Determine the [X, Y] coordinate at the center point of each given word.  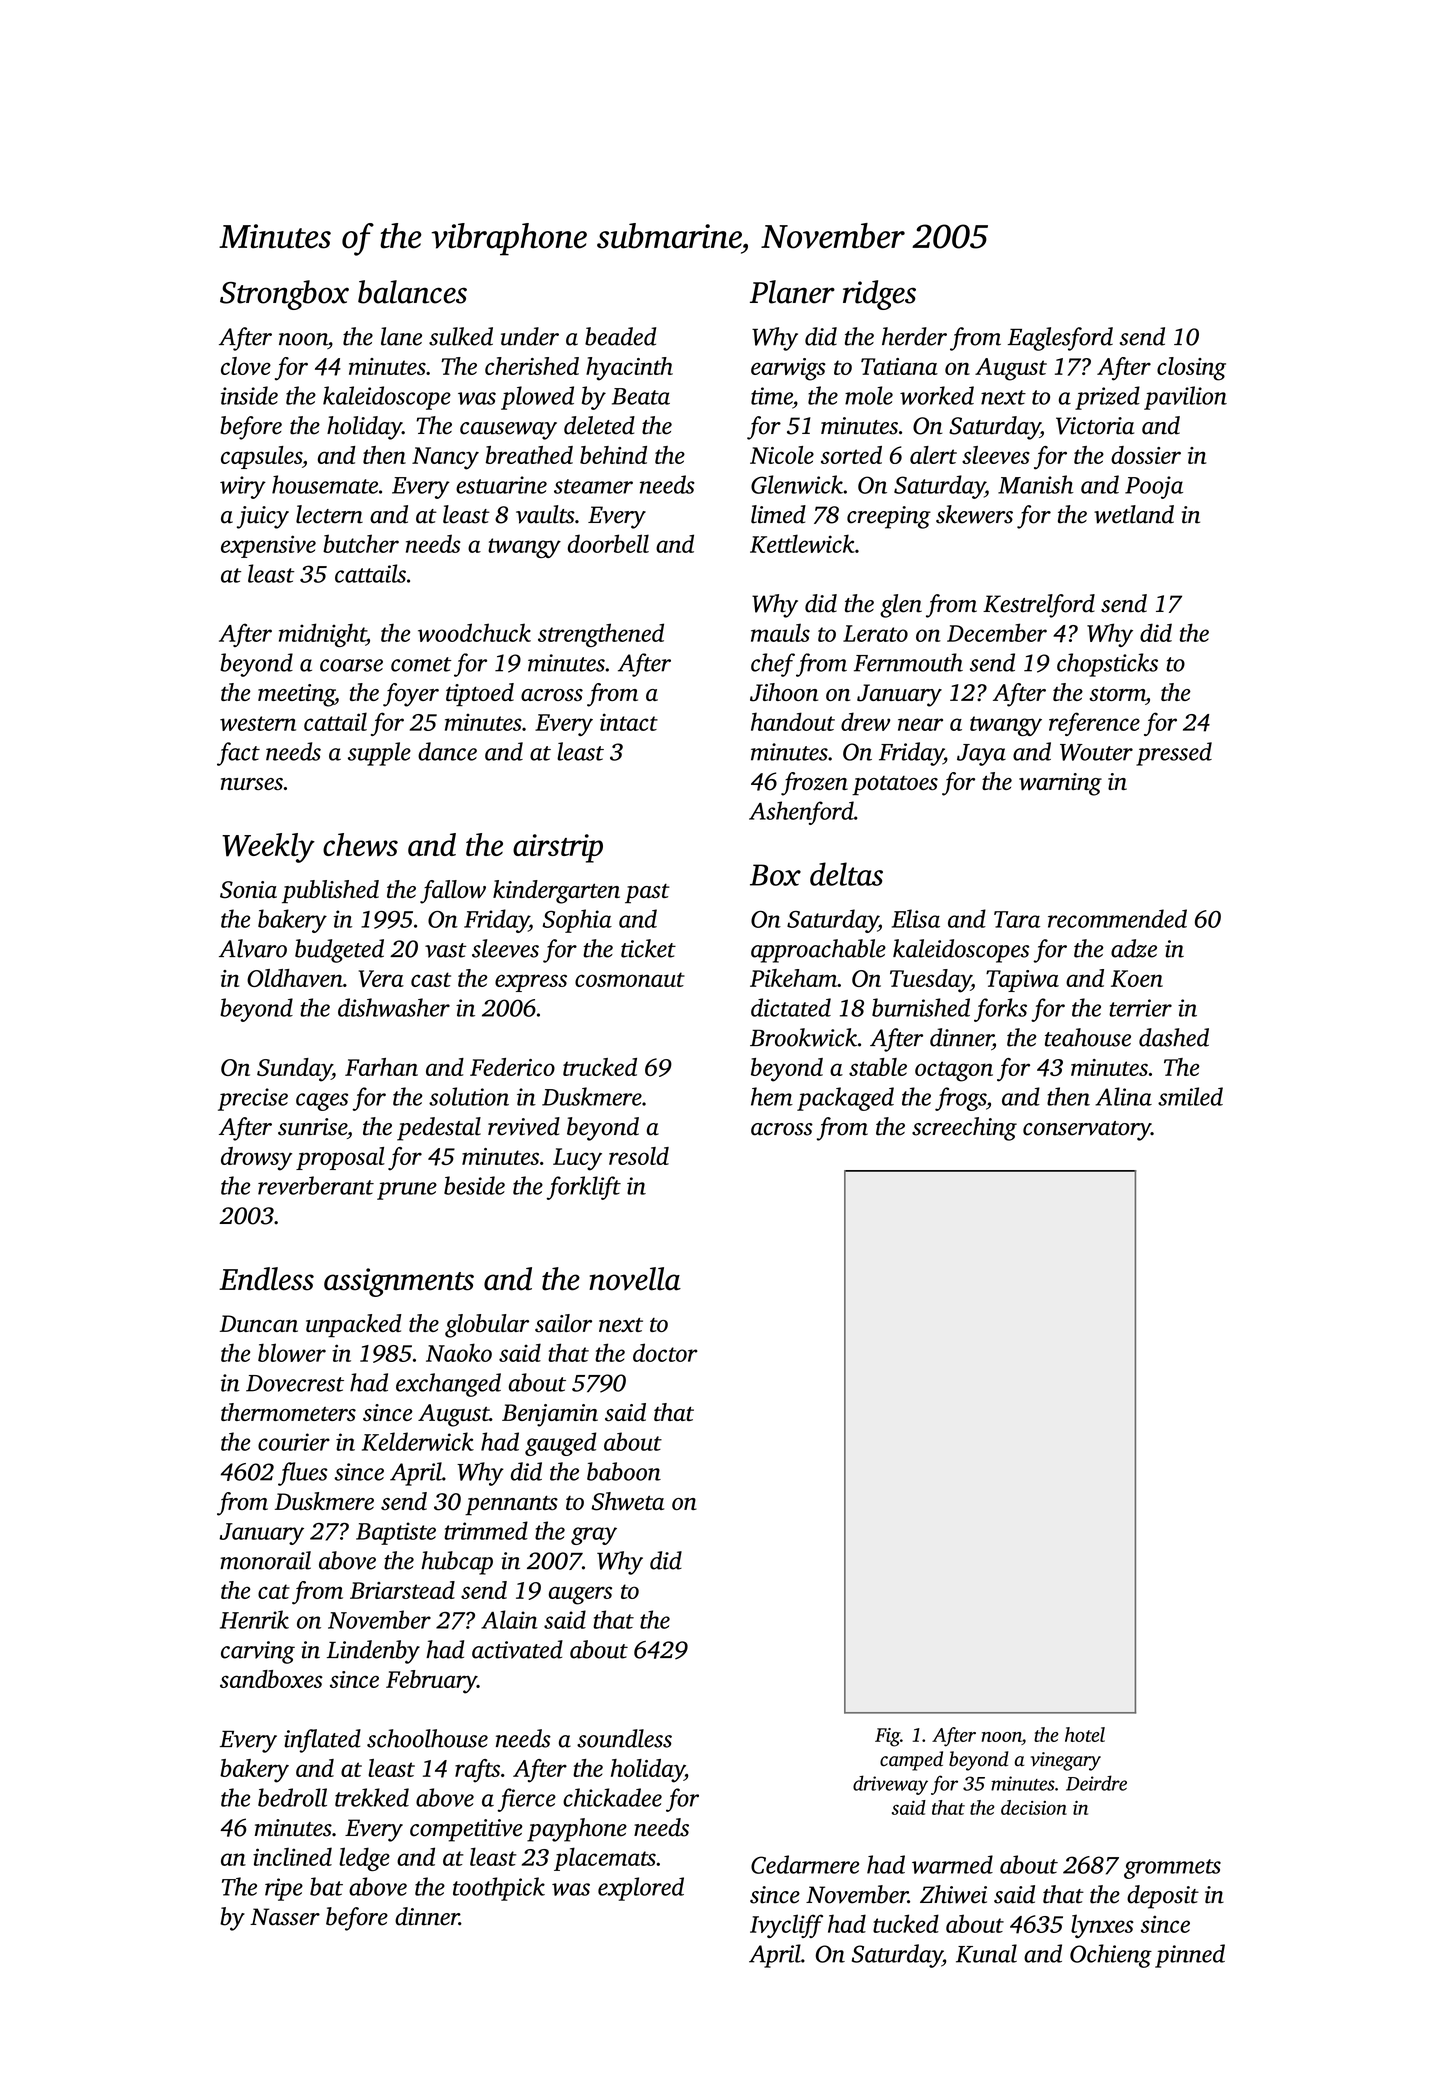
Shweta [627, 1501]
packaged [845, 1099]
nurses [252, 784]
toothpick [499, 1889]
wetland [1134, 514]
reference [1094, 724]
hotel [1085, 1734]
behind [613, 455]
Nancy [445, 458]
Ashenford [801, 813]
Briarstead [402, 1590]
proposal [340, 1158]
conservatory [1087, 1131]
